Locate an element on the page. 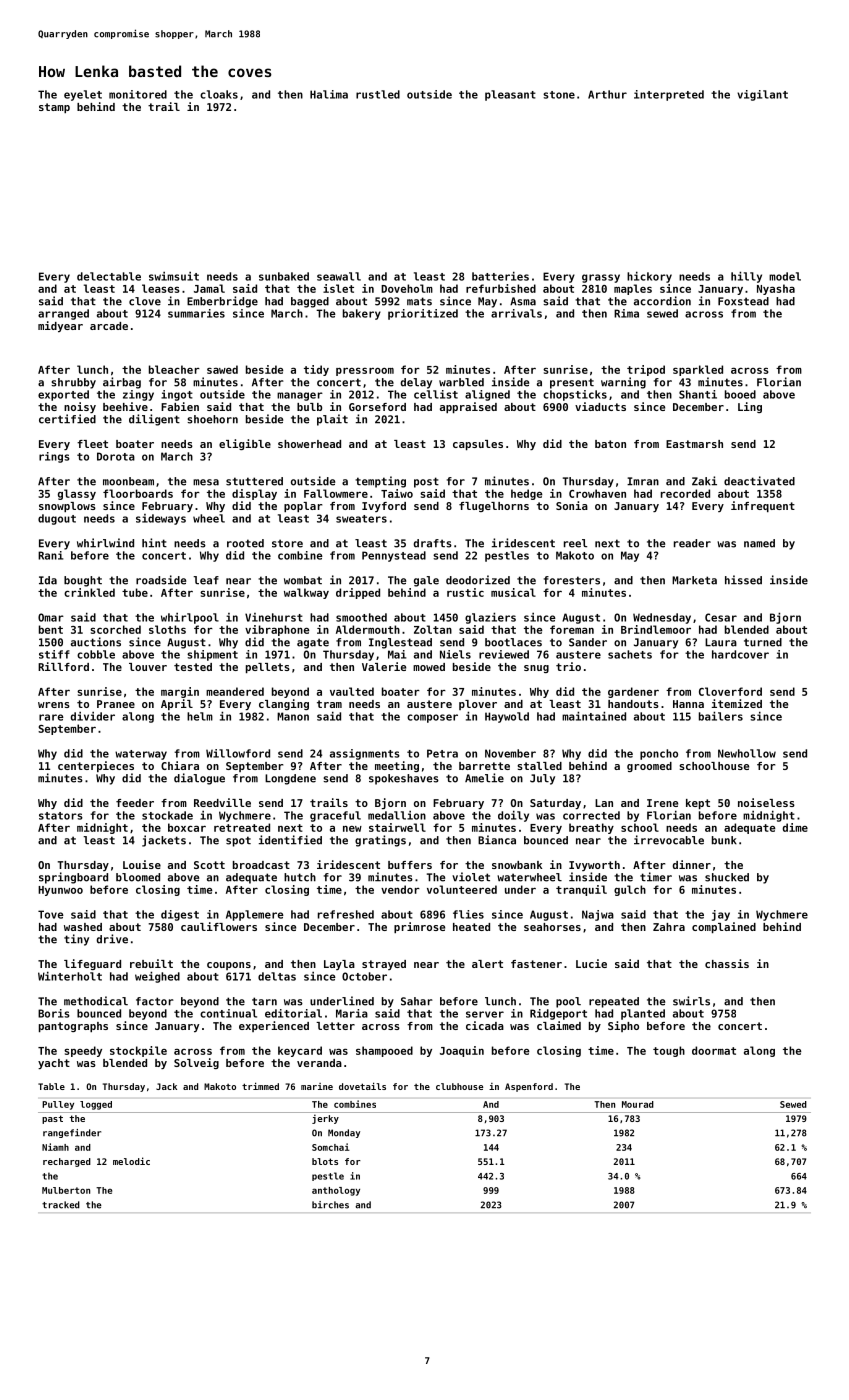 This document has height=1400, width=849. Arthur is located at coordinates (607, 94).
